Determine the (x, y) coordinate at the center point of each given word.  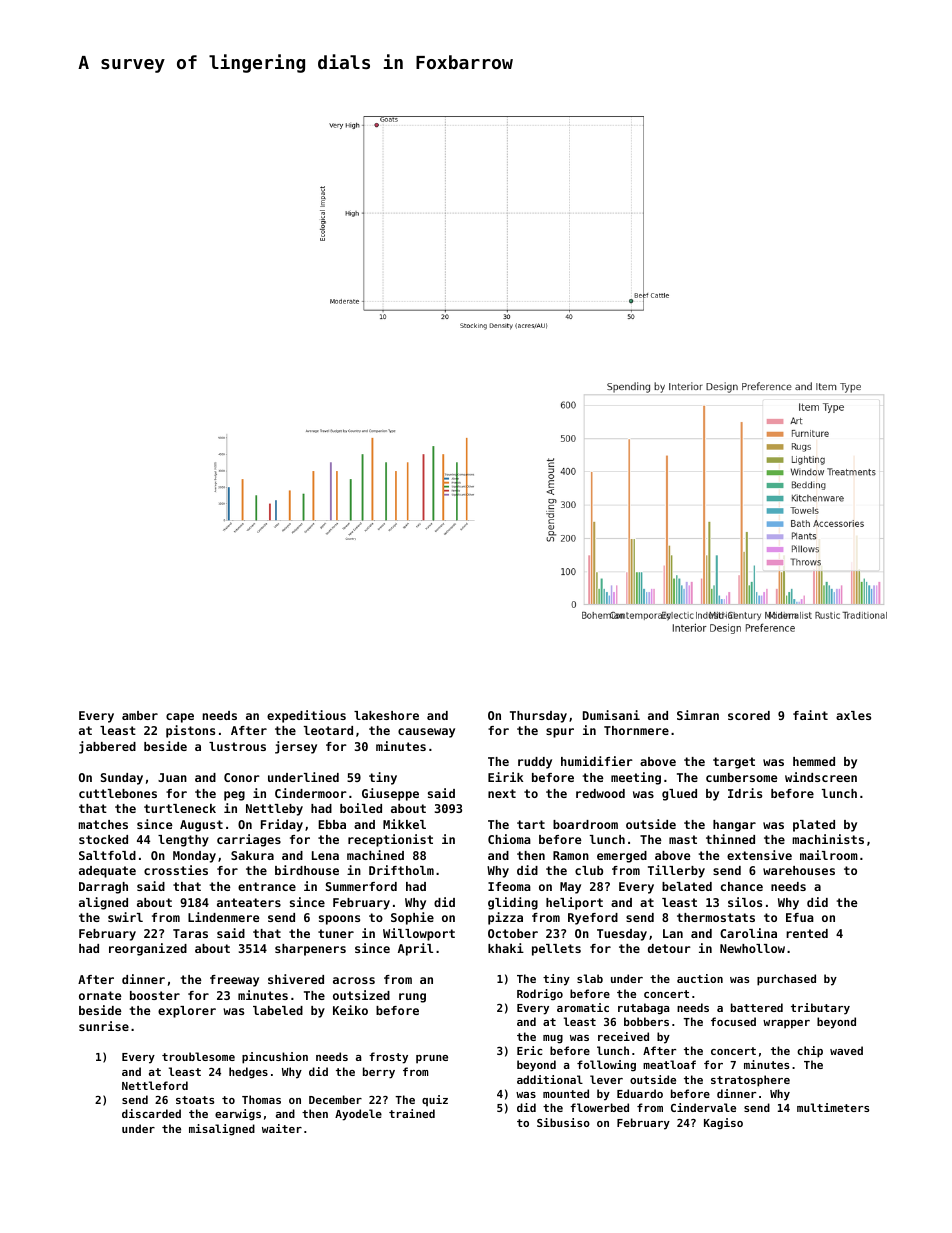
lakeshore (386, 715)
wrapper (786, 1024)
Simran (698, 715)
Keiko (350, 1010)
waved (846, 1050)
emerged (622, 857)
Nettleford (155, 1085)
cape (180, 718)
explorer (187, 1012)
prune (432, 1059)
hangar (734, 826)
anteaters (249, 902)
